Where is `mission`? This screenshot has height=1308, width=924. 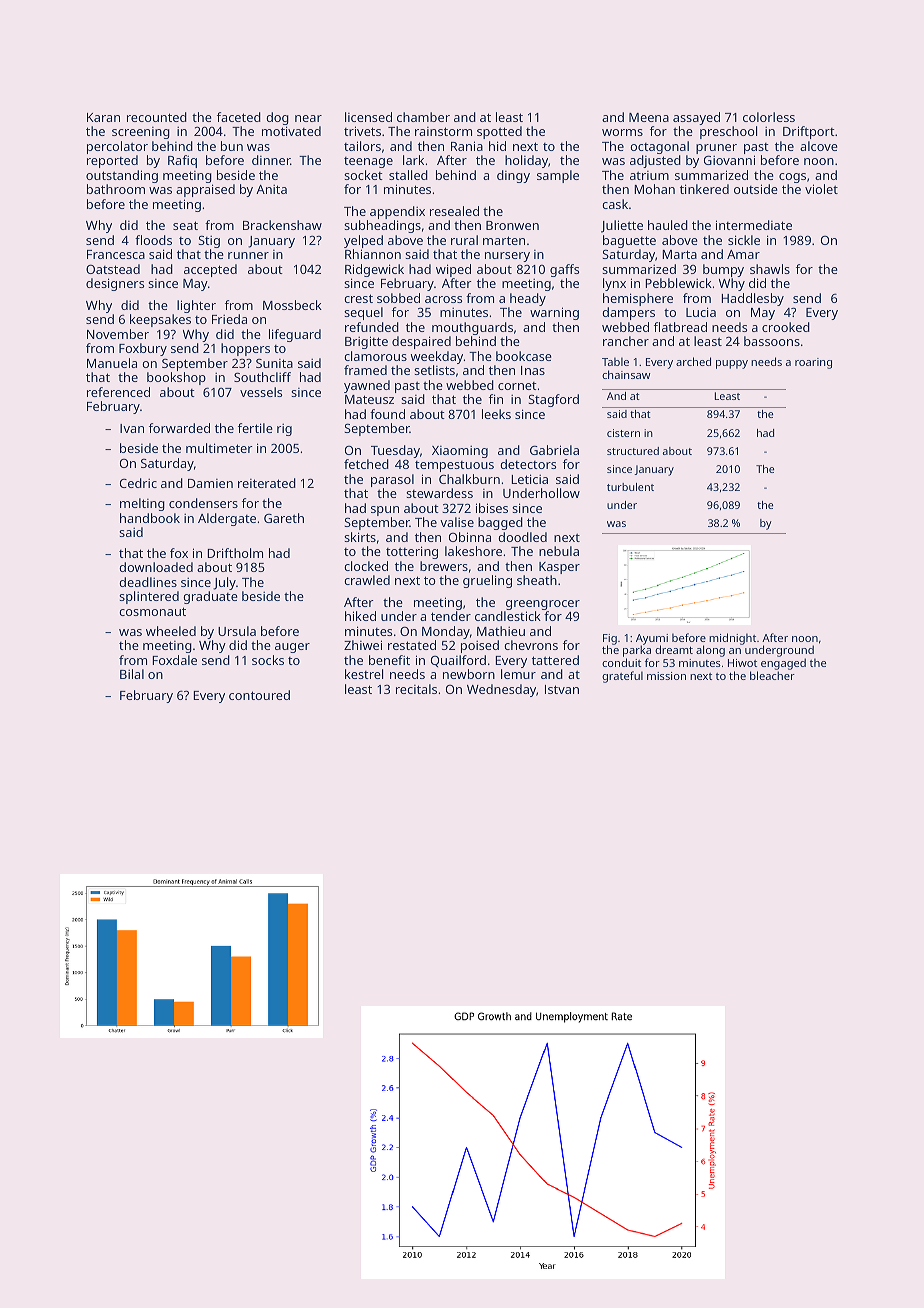 mission is located at coordinates (666, 676).
